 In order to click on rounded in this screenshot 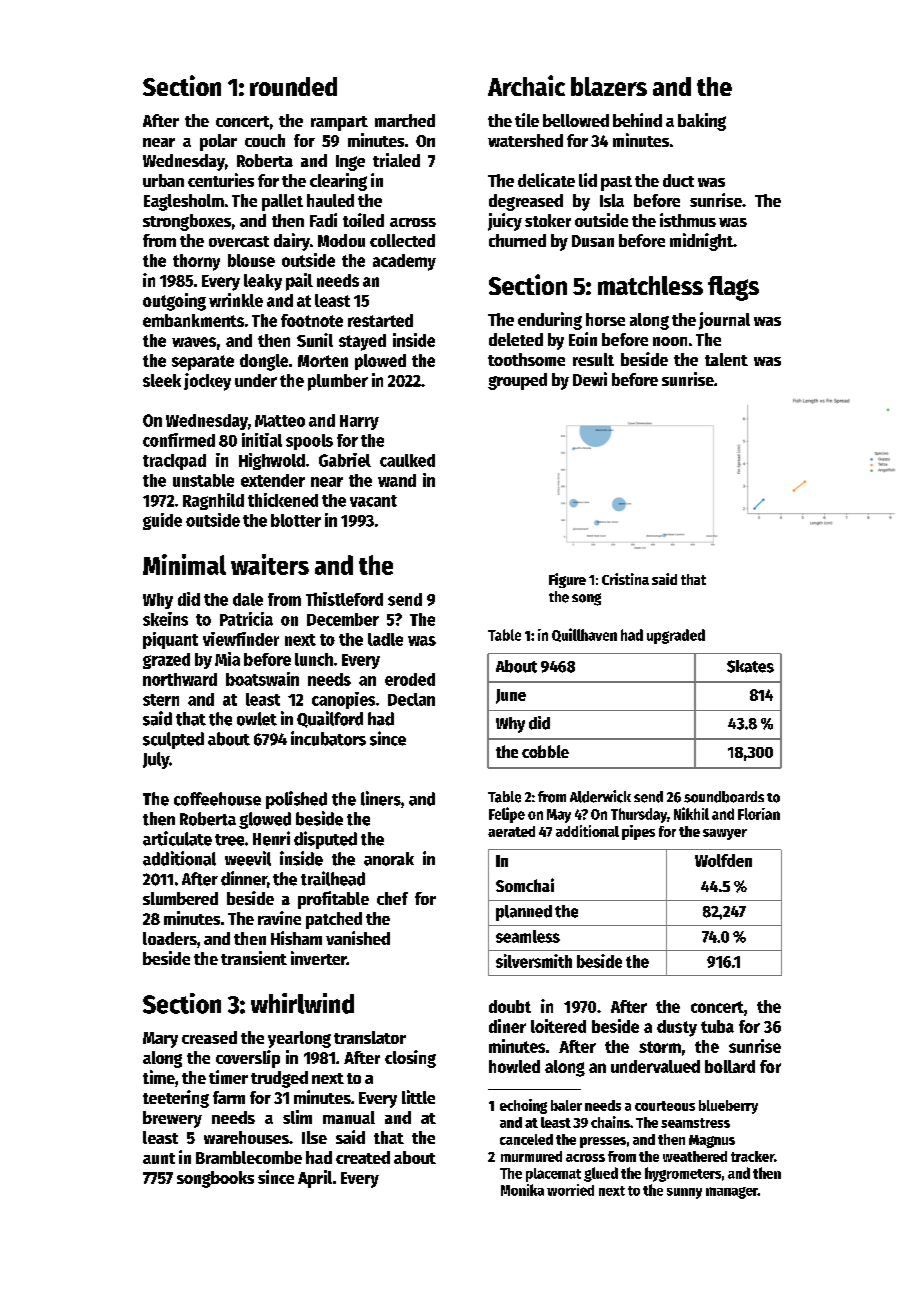, I will do `click(293, 86)`.
